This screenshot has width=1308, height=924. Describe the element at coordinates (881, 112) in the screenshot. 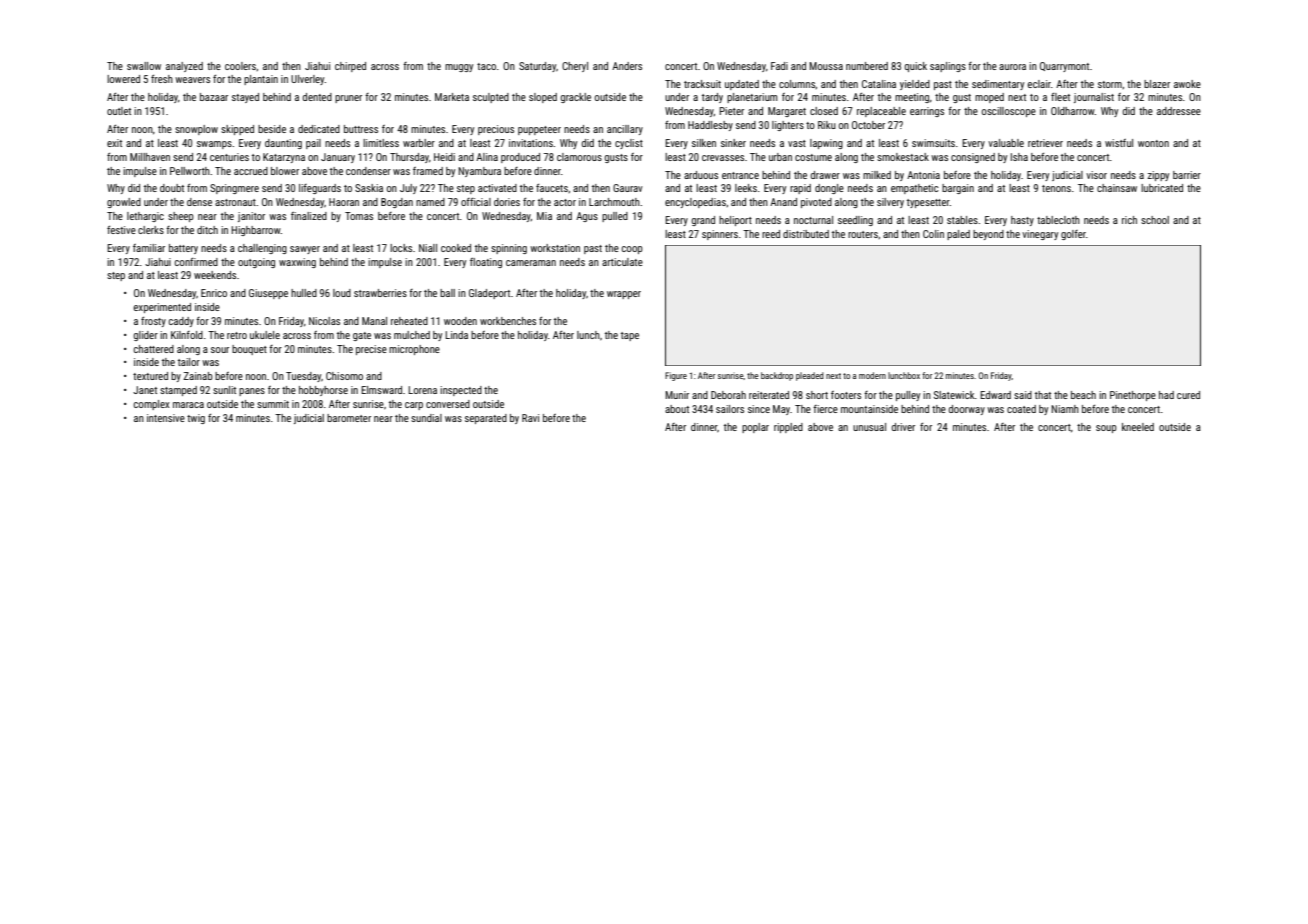

I see `replaceable` at that location.
